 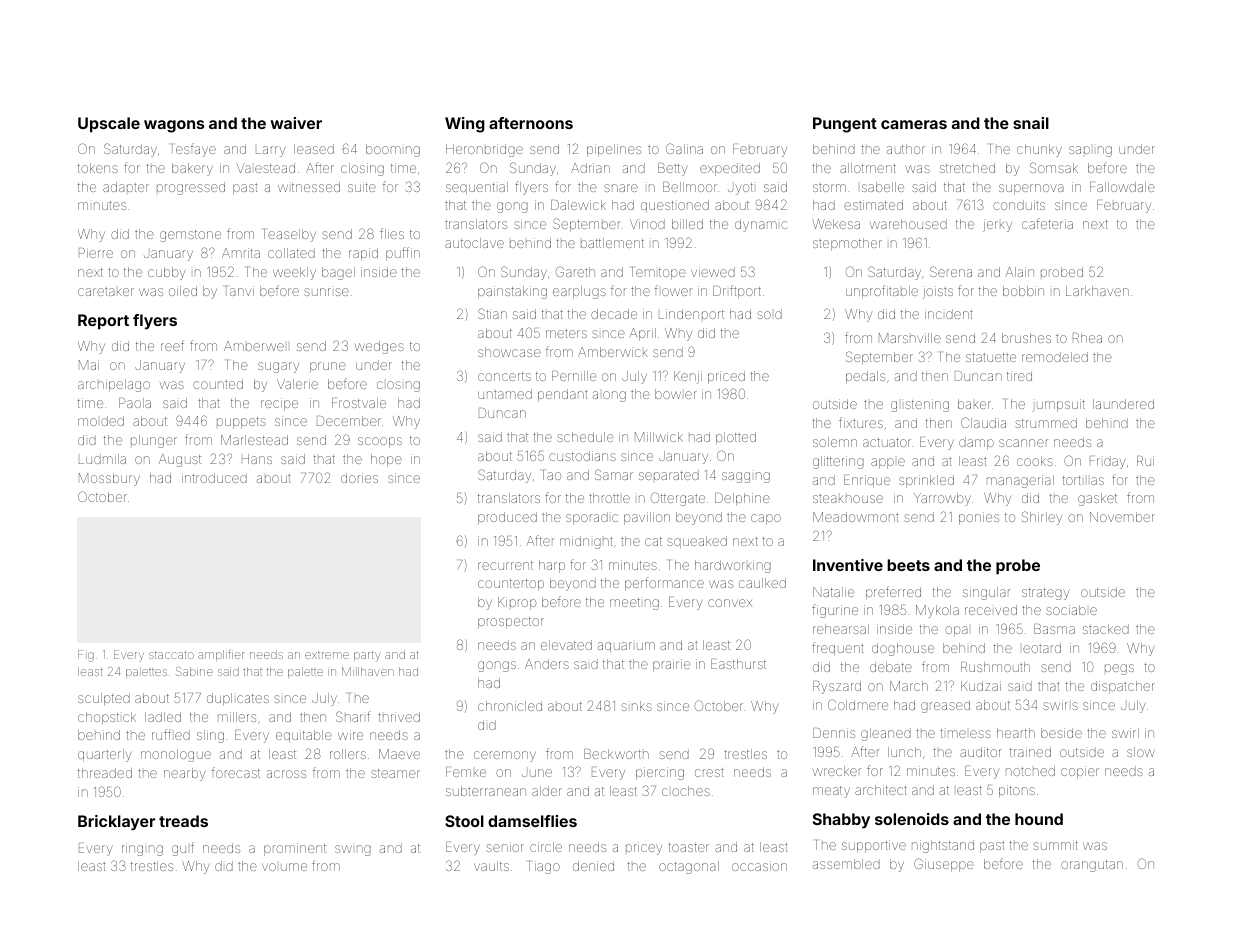 What do you see at coordinates (505, 847) in the document?
I see `senior` at bounding box center [505, 847].
